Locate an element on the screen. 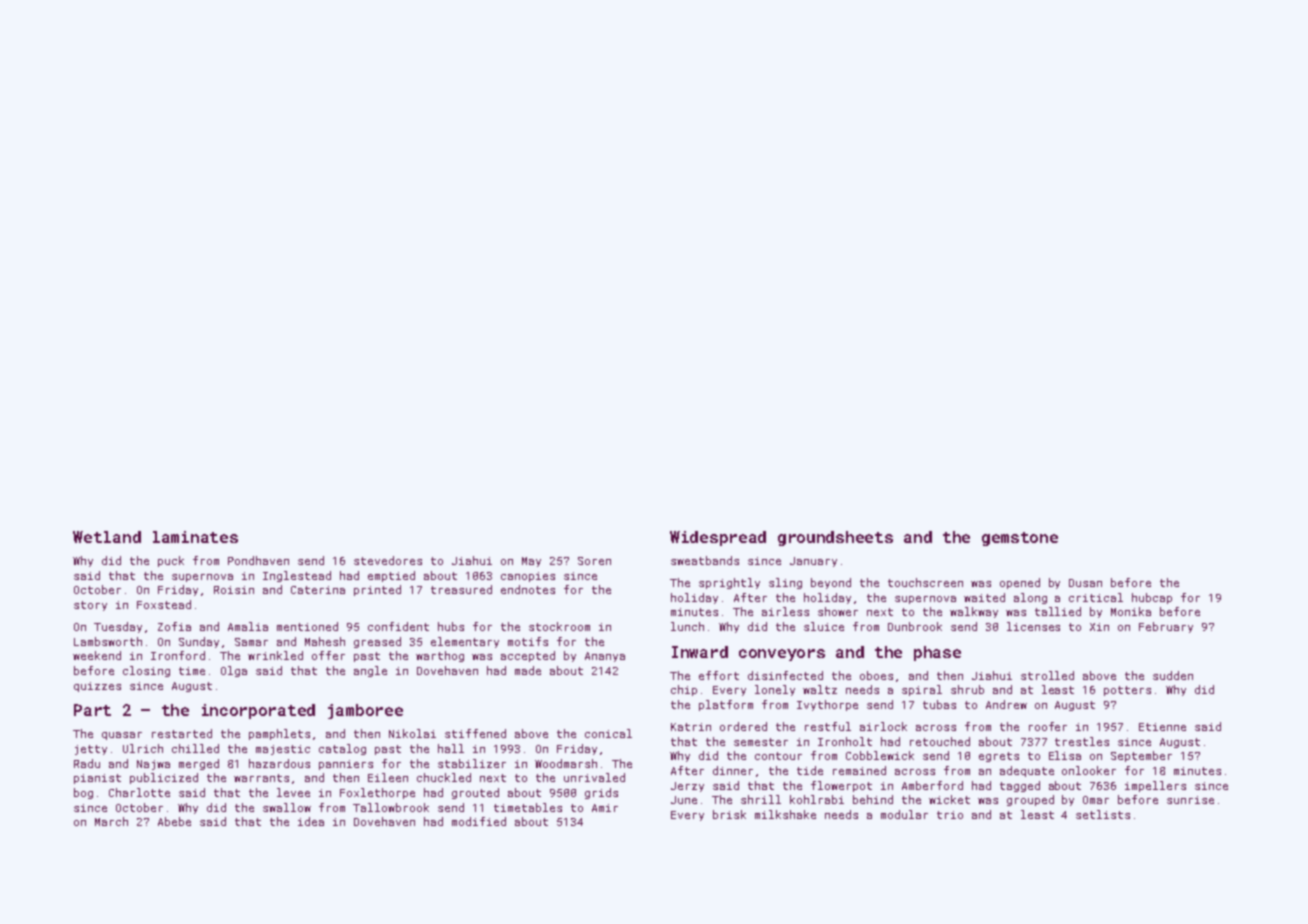  Dunbrook is located at coordinates (915, 626).
